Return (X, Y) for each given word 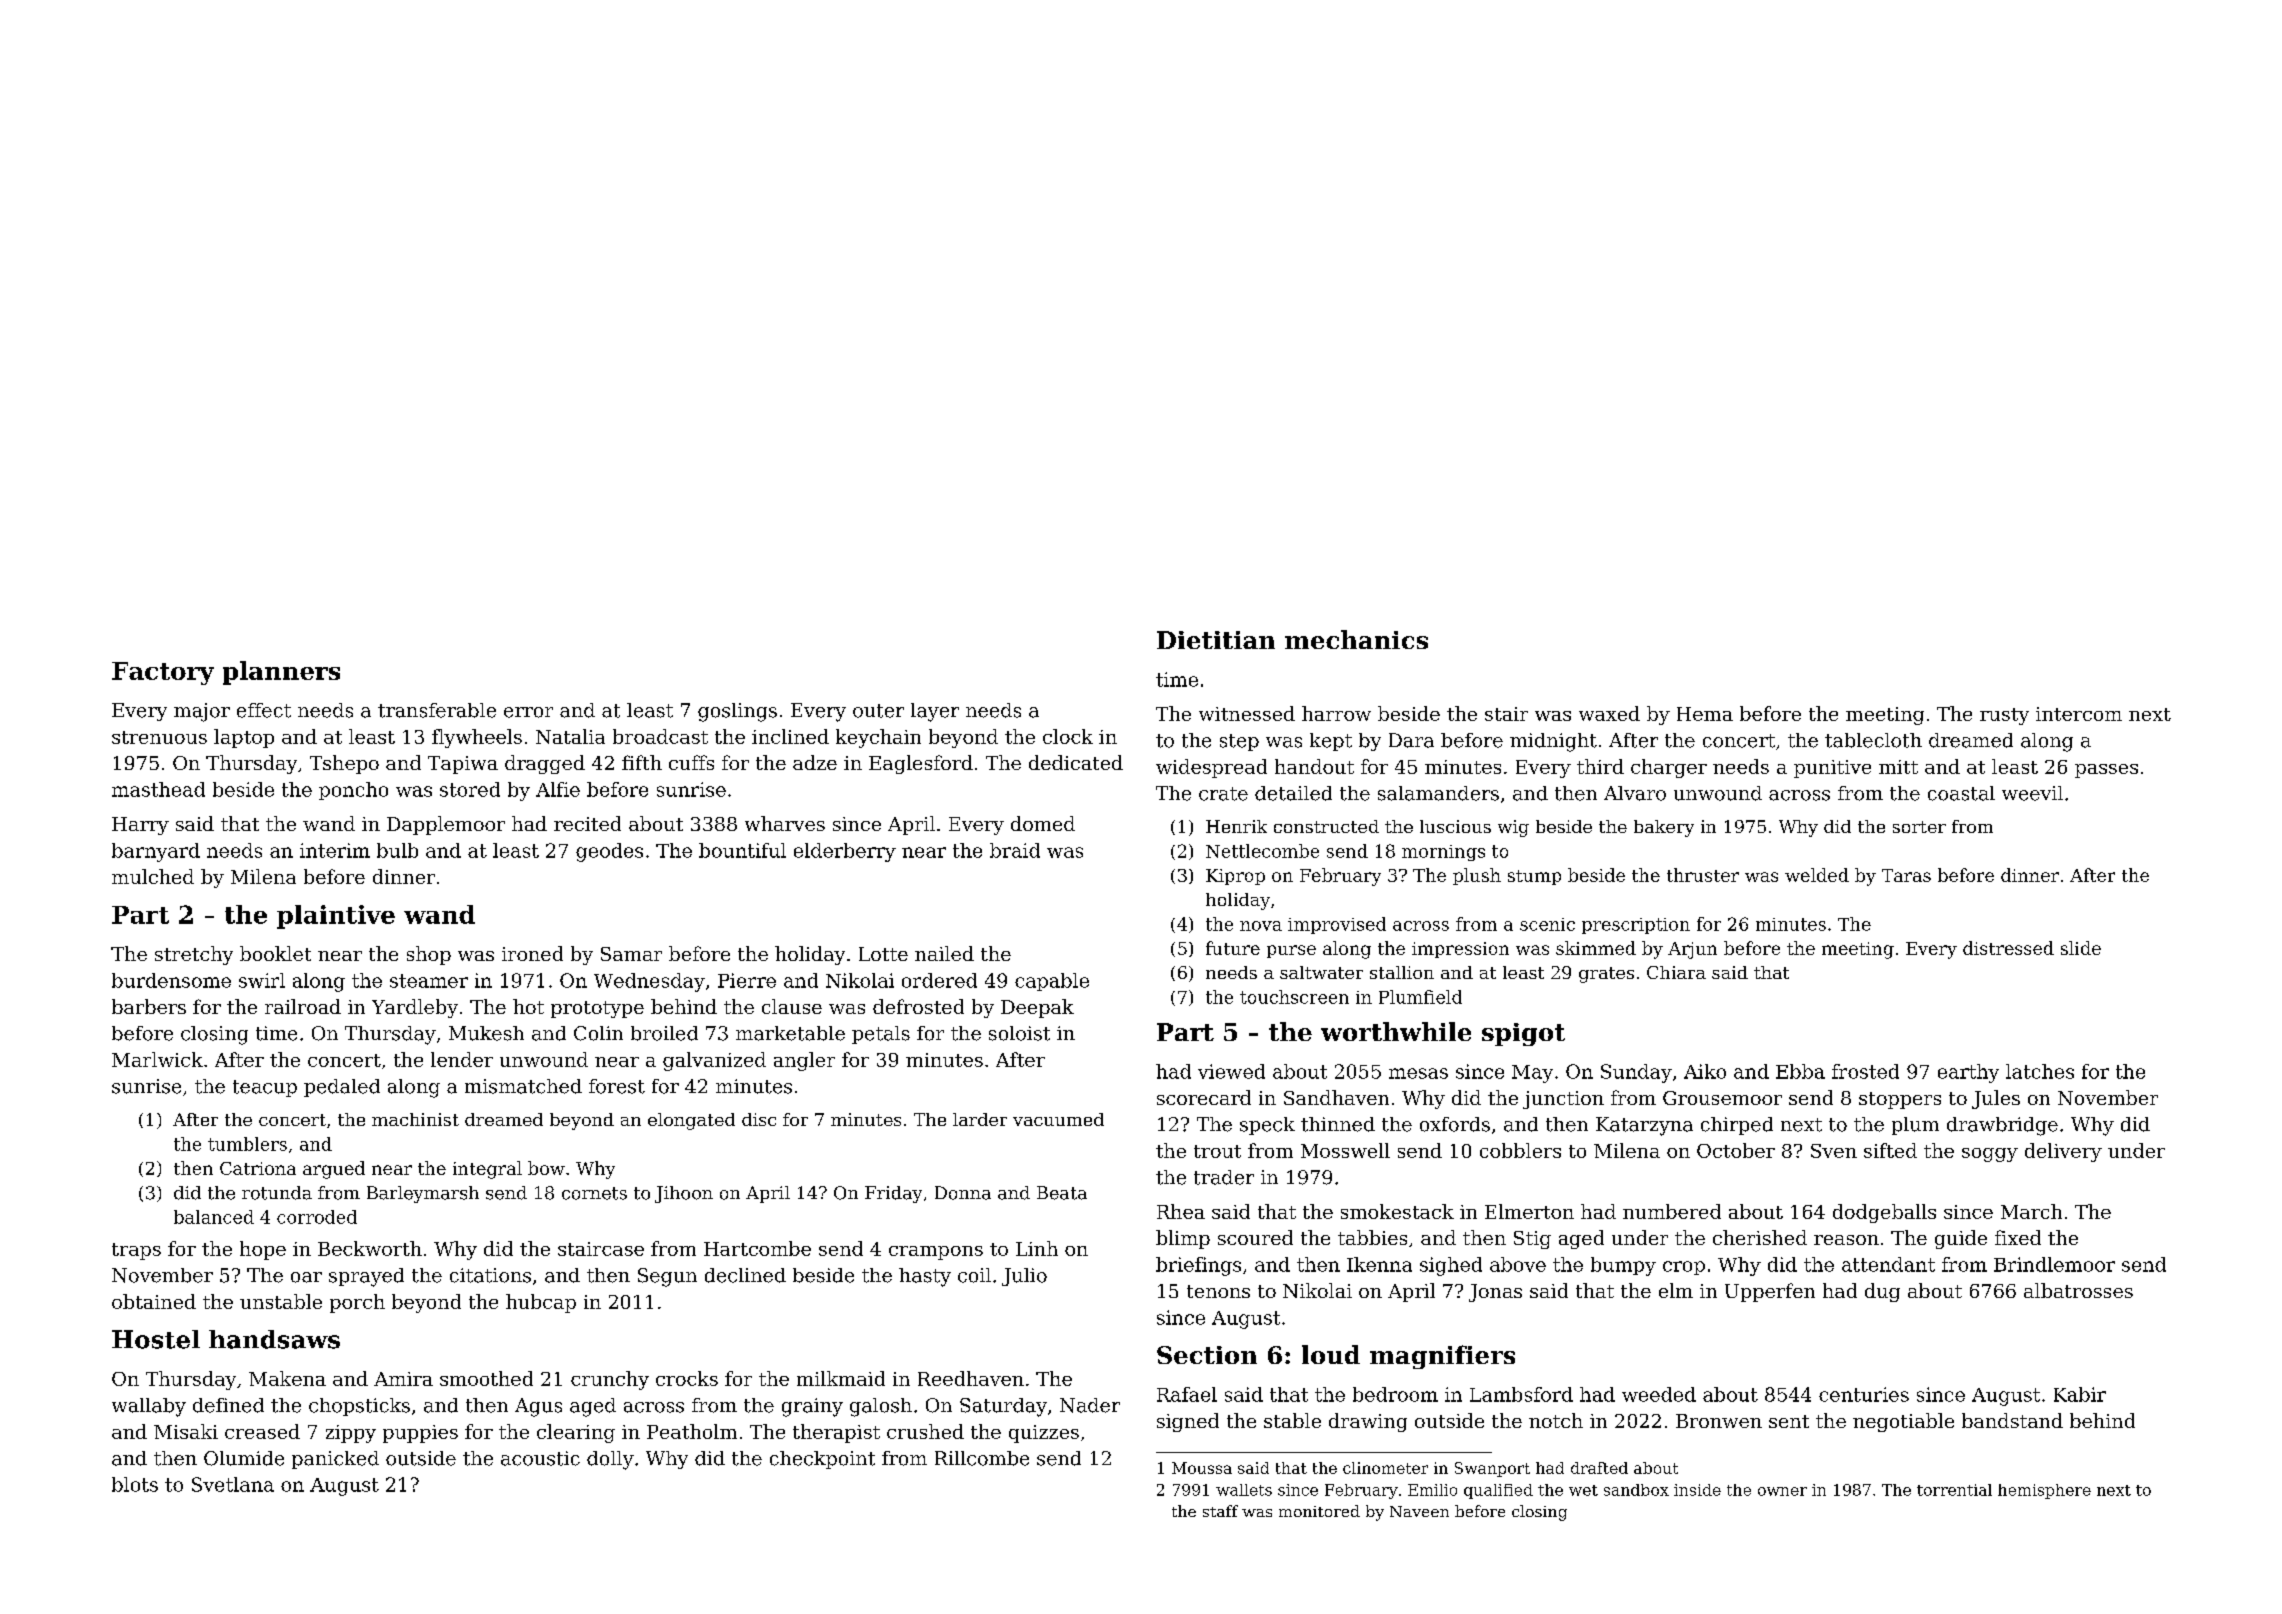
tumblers (247, 1144)
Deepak (1037, 1008)
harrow (1336, 713)
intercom (2079, 714)
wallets (1244, 1490)
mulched (153, 876)
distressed (2008, 948)
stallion (1402, 972)
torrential (1954, 1490)
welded (1817, 875)
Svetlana (233, 1484)
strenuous (159, 737)
